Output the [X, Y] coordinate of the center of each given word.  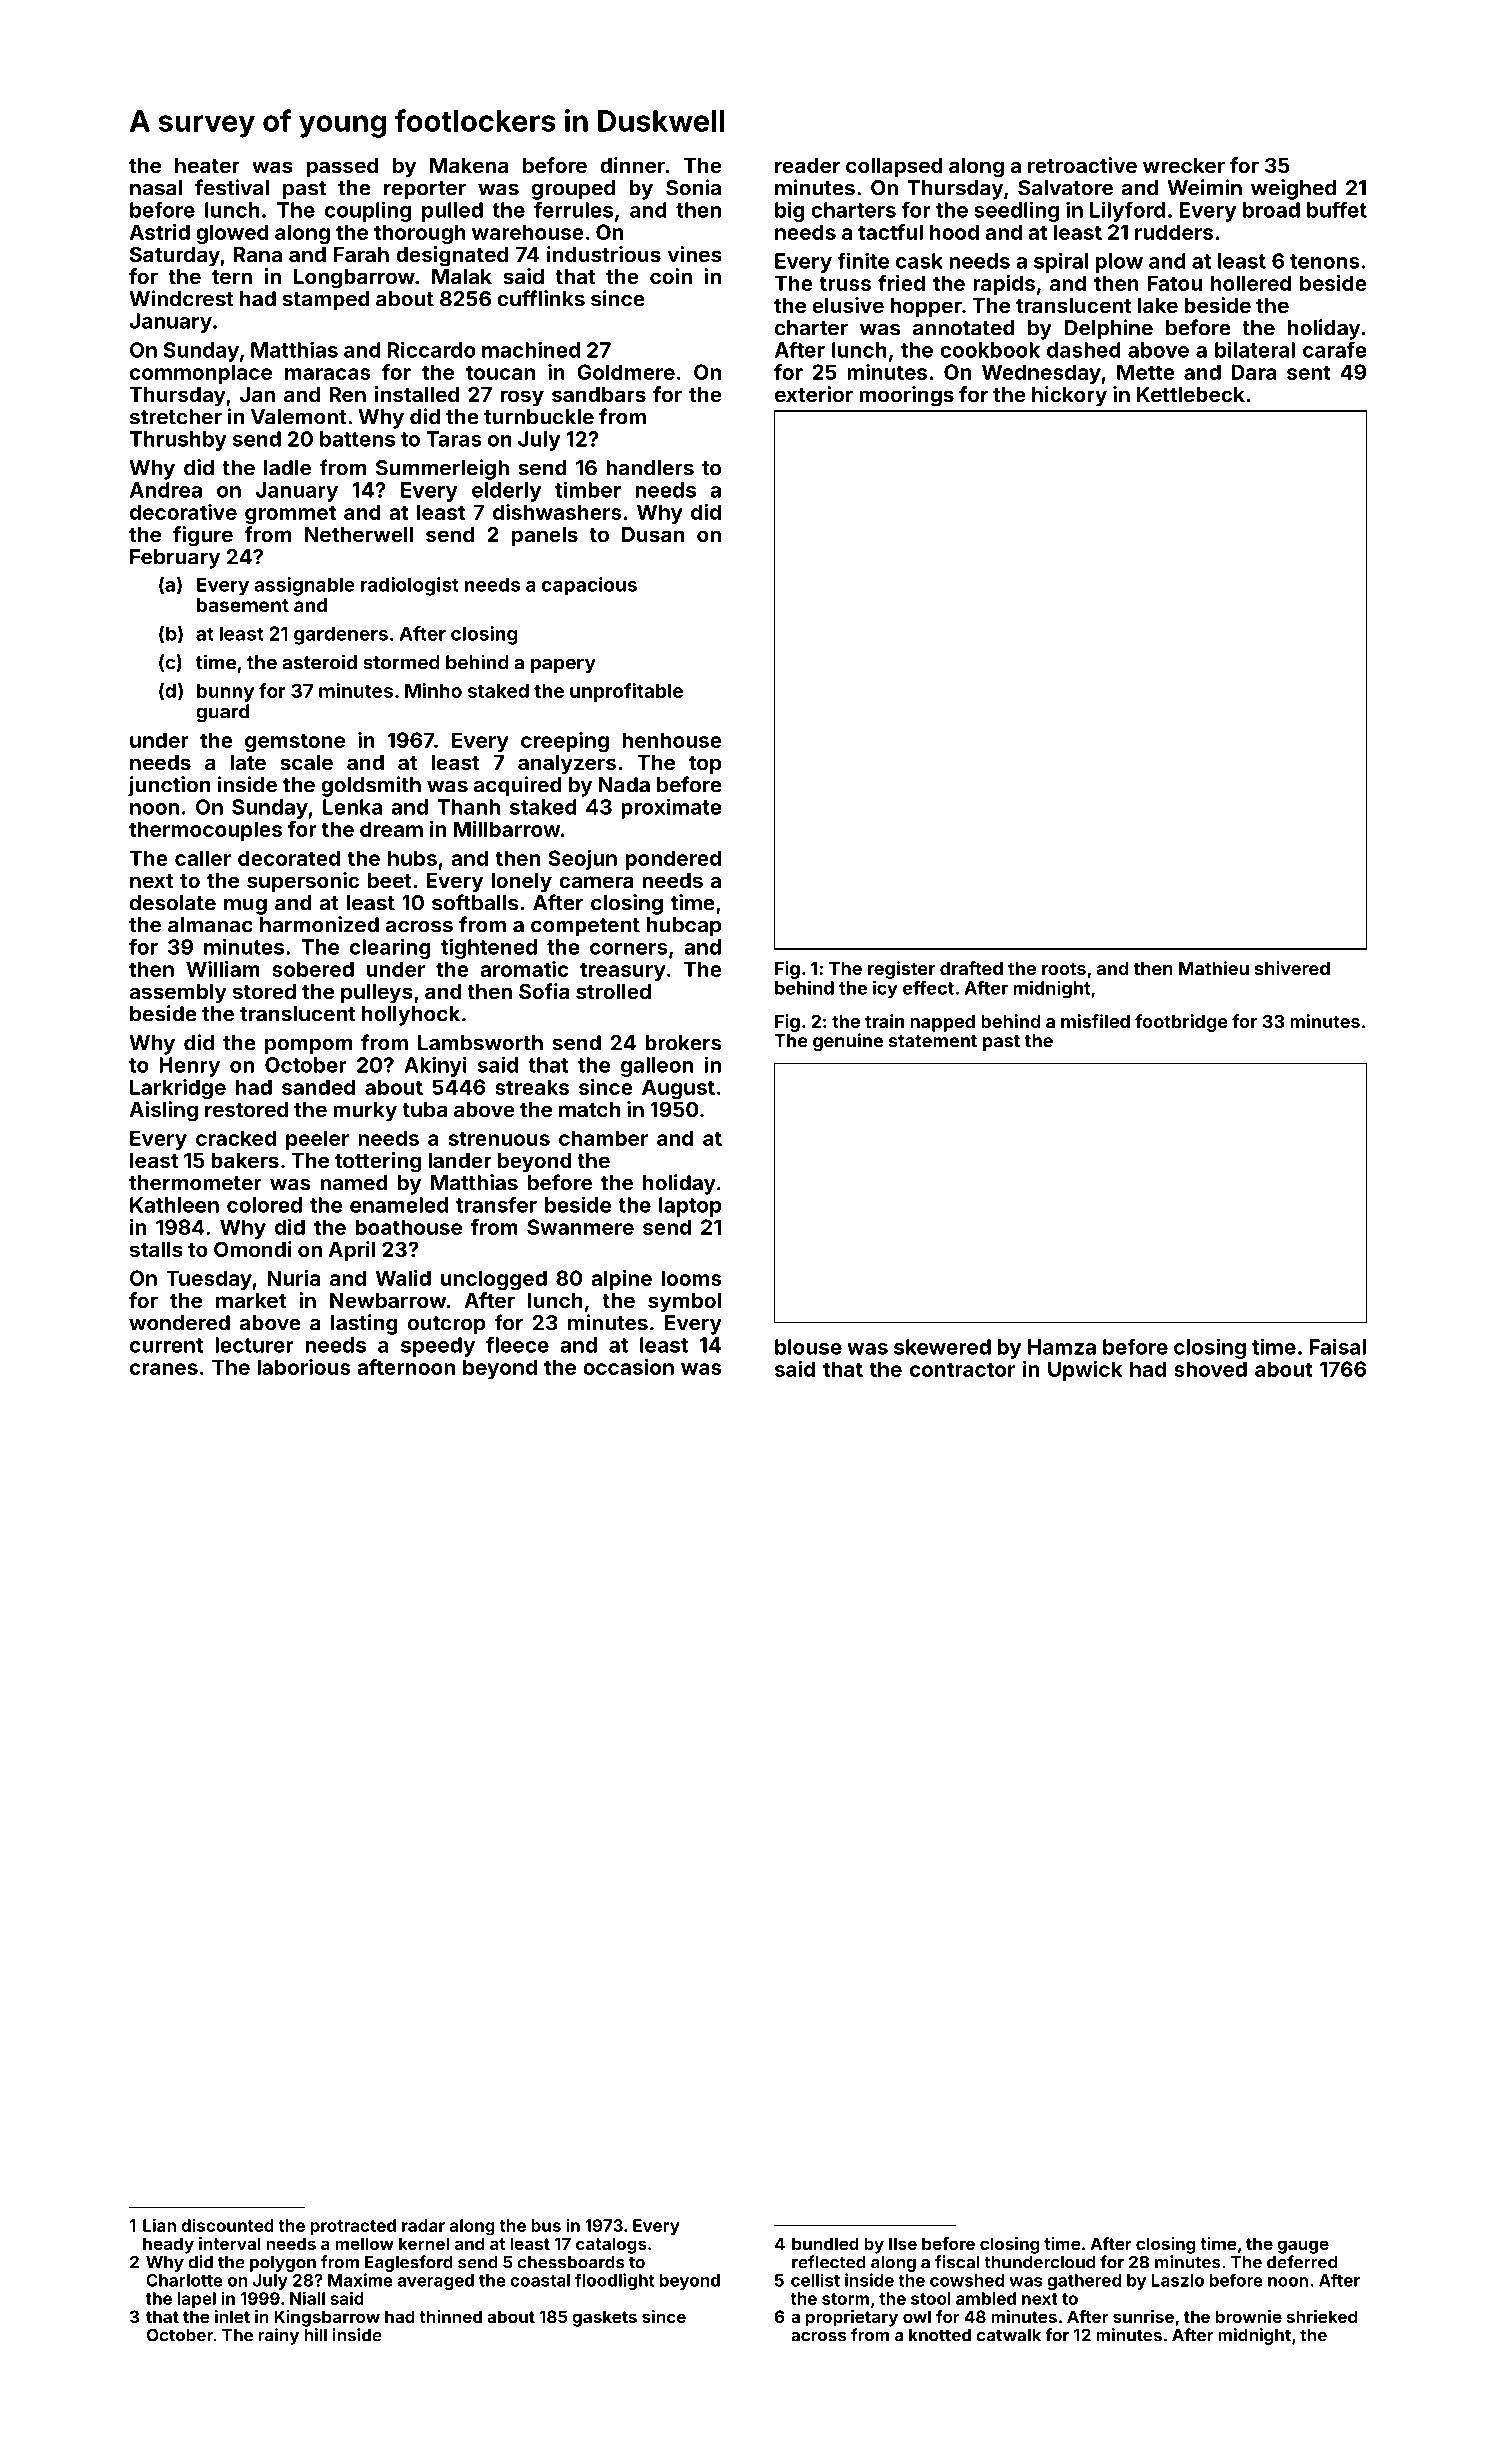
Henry [189, 1067]
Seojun [582, 860]
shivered [1292, 968]
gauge [1303, 2247]
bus [546, 2225]
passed [342, 167]
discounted [227, 2225]
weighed [1293, 189]
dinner [632, 165]
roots [1064, 969]
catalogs [611, 2245]
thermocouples [205, 831]
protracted [353, 2227]
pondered [673, 860]
